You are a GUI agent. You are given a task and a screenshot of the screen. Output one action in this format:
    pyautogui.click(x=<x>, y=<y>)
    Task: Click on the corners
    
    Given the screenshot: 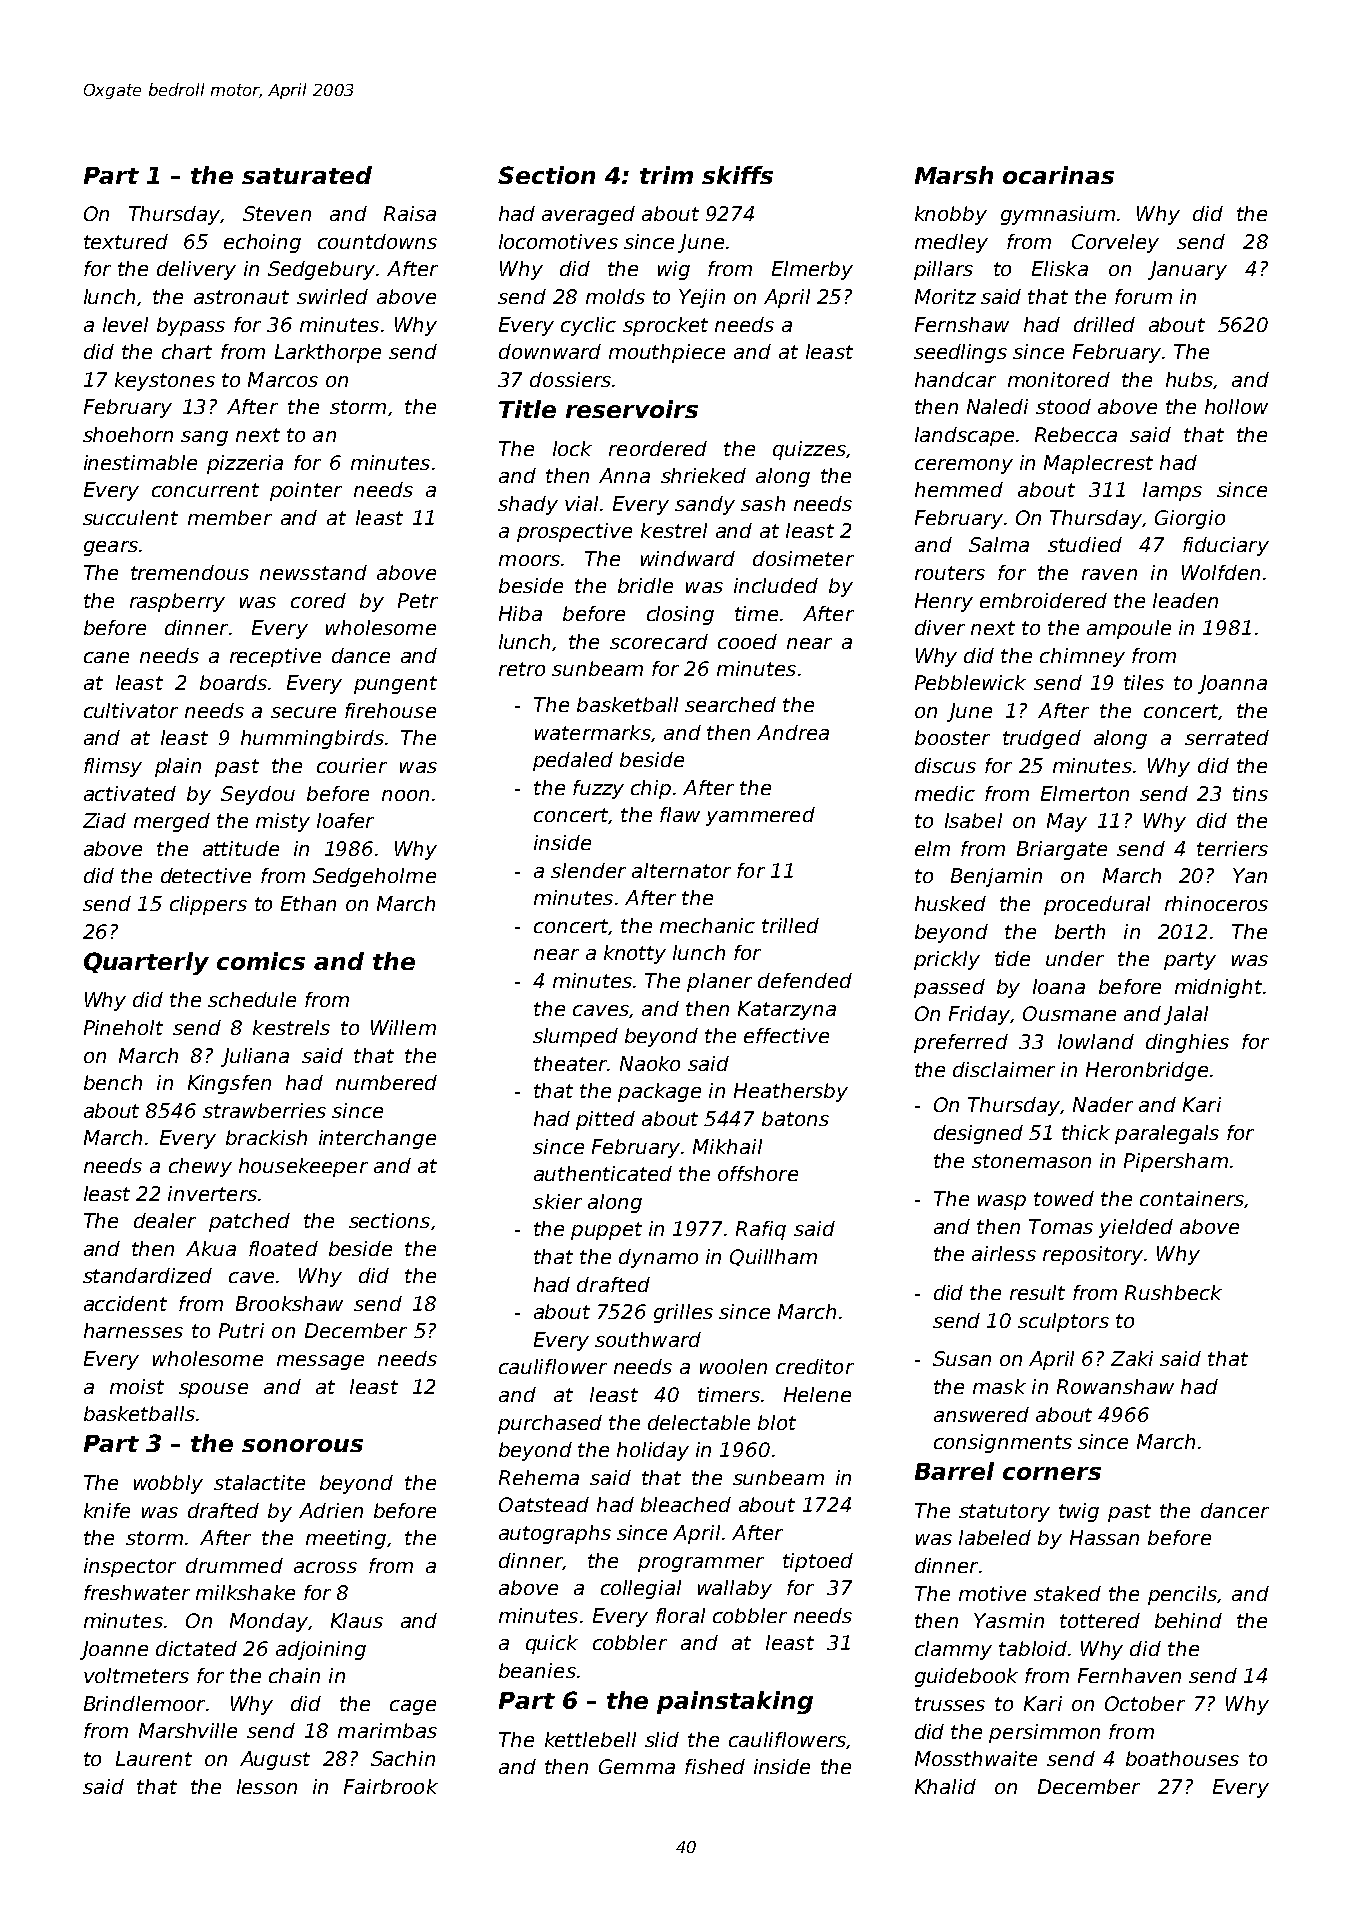 What is the action you would take?
    pyautogui.click(x=1052, y=1473)
